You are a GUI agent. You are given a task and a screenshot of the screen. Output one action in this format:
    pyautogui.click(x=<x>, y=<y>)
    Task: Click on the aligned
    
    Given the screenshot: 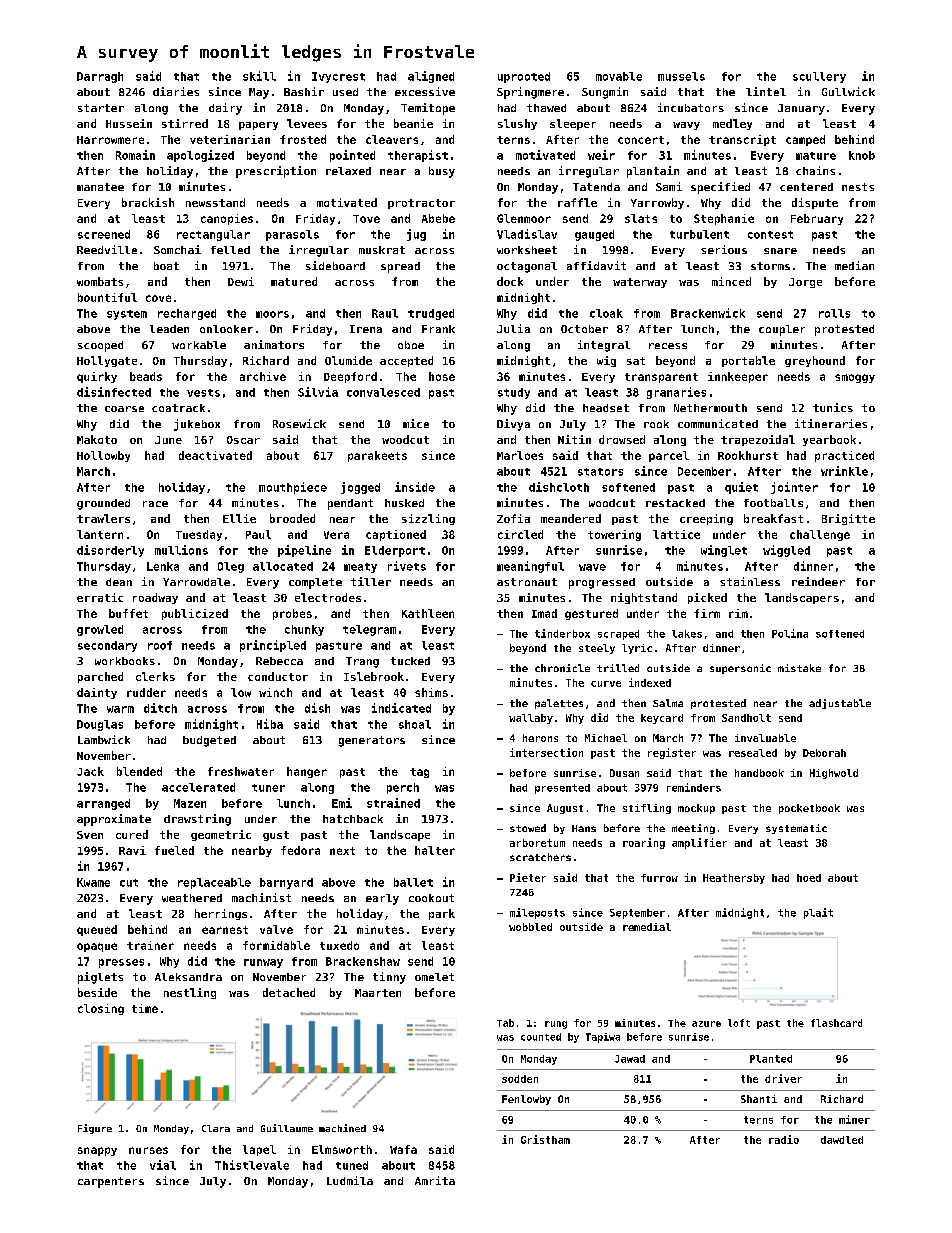 What is the action you would take?
    pyautogui.click(x=431, y=77)
